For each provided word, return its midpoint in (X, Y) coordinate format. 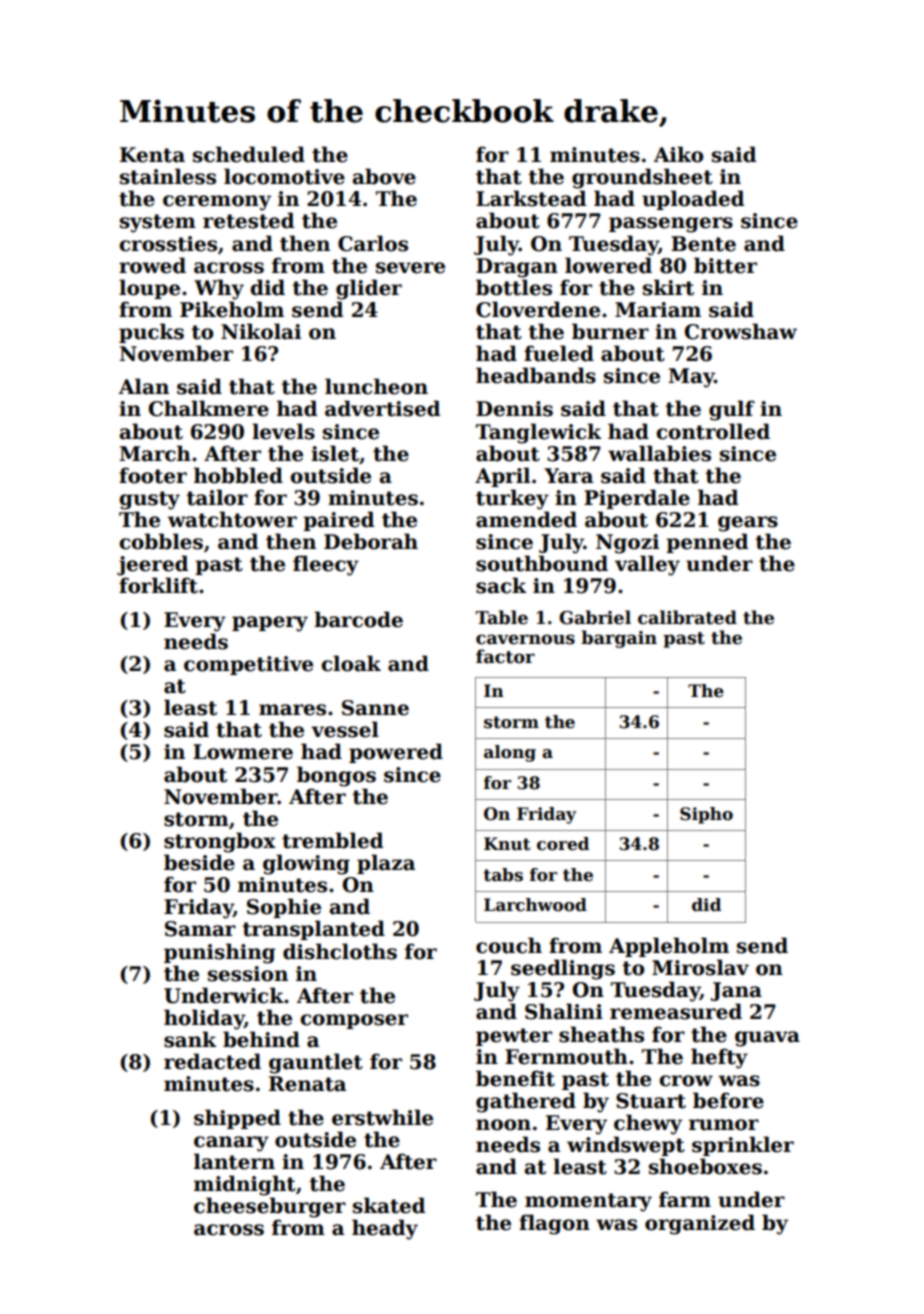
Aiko (678, 154)
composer (354, 1021)
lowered (608, 265)
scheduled (249, 154)
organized (700, 1224)
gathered (526, 1102)
